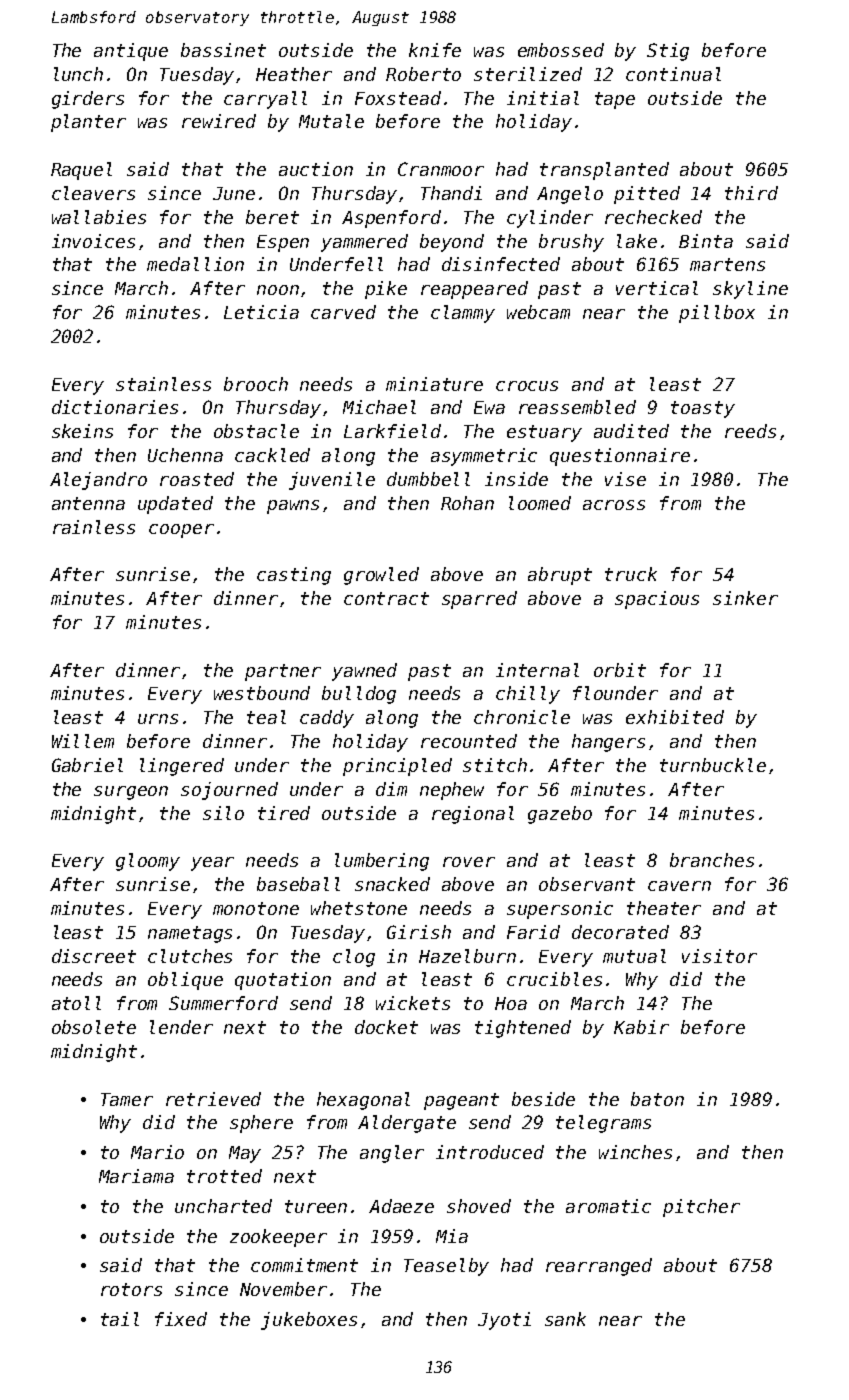  I want to click on Mario, so click(157, 1152).
